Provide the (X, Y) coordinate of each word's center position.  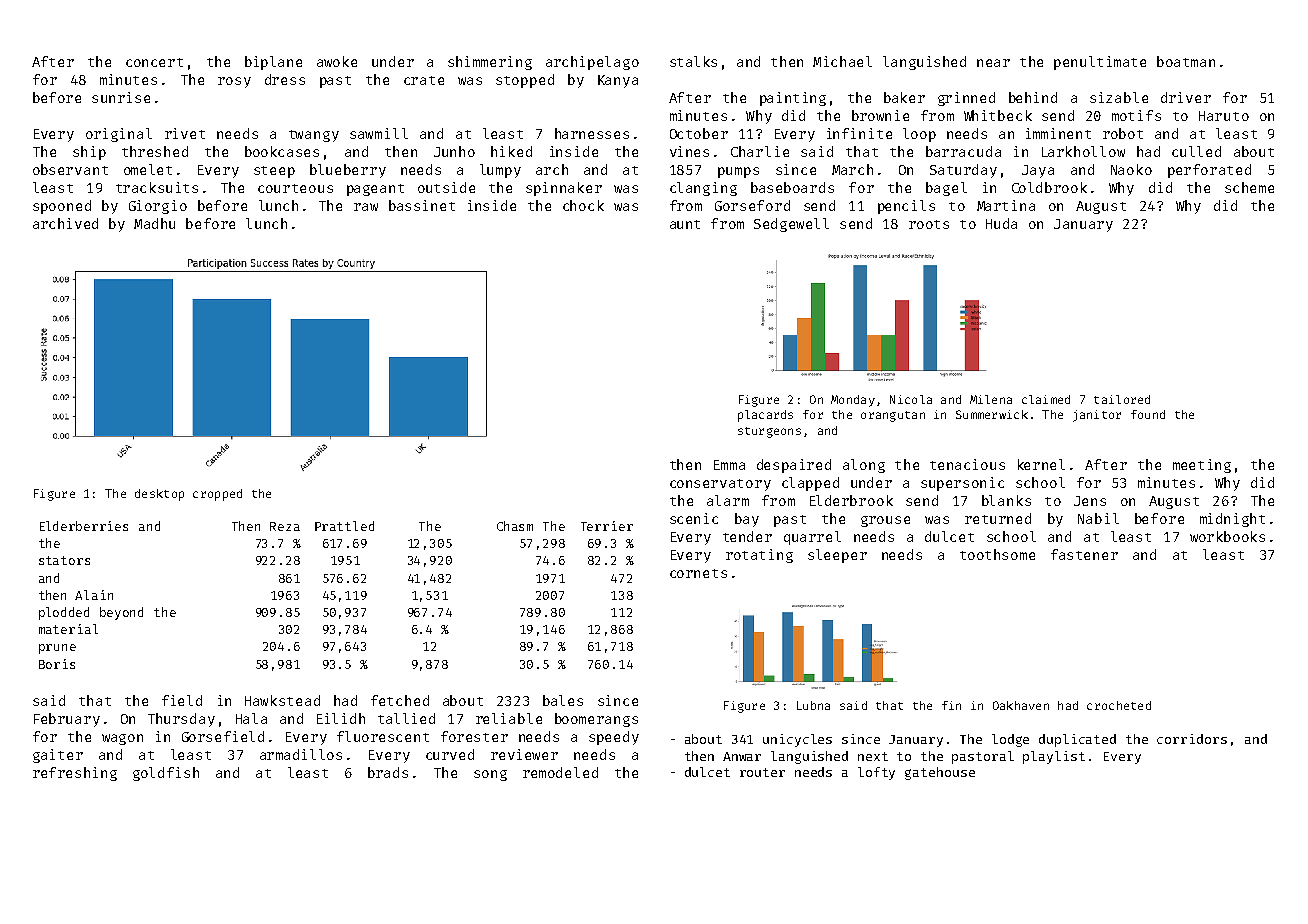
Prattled (344, 526)
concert (154, 62)
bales (563, 700)
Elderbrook (851, 500)
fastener (1084, 554)
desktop (159, 495)
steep (274, 172)
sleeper (837, 556)
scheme (1249, 187)
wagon (122, 739)
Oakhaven (1021, 705)
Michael (842, 61)
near (993, 63)
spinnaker (564, 189)
